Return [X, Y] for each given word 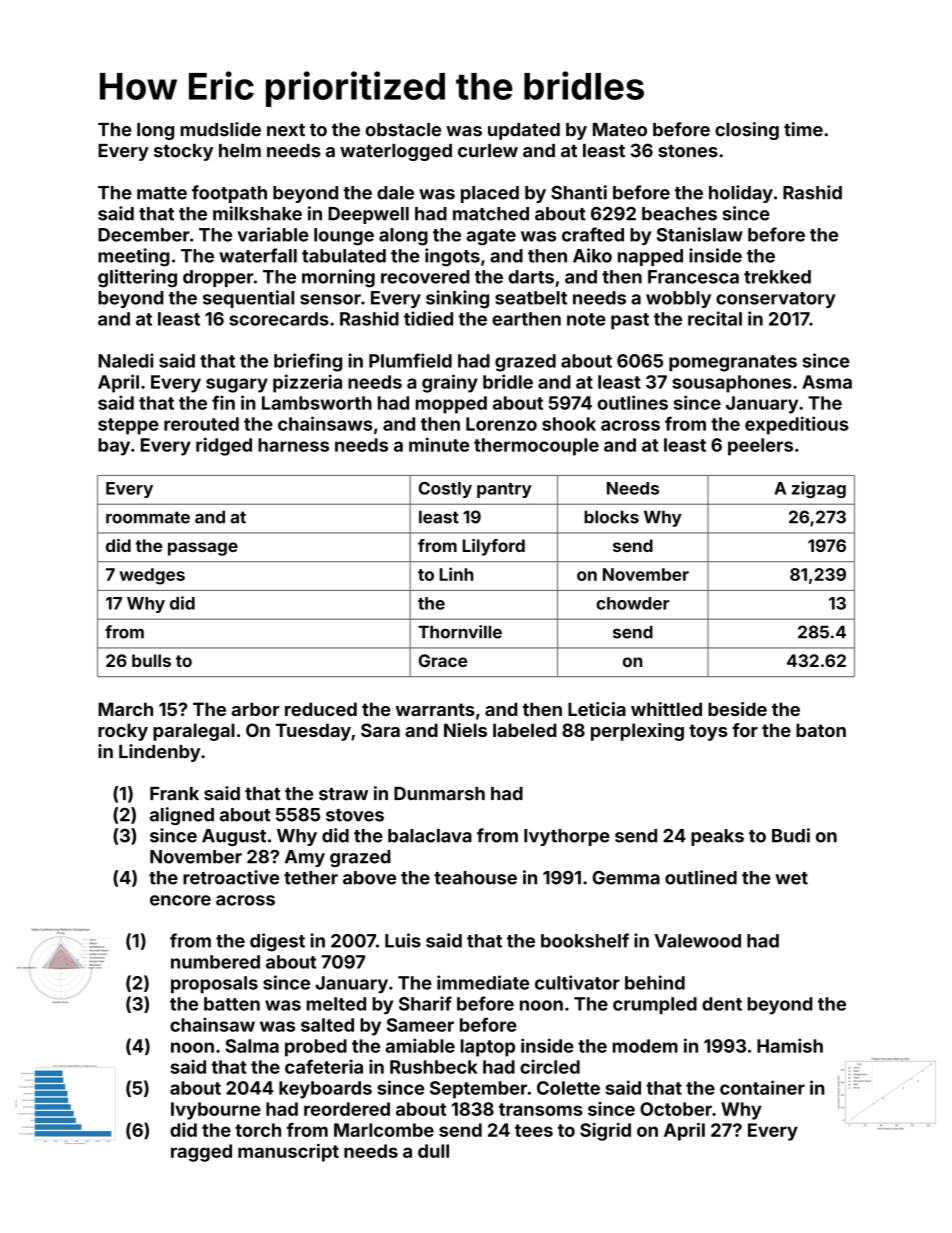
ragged [201, 1153]
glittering [137, 278]
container [762, 1087]
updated [524, 131]
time [803, 129]
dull [433, 1151]
